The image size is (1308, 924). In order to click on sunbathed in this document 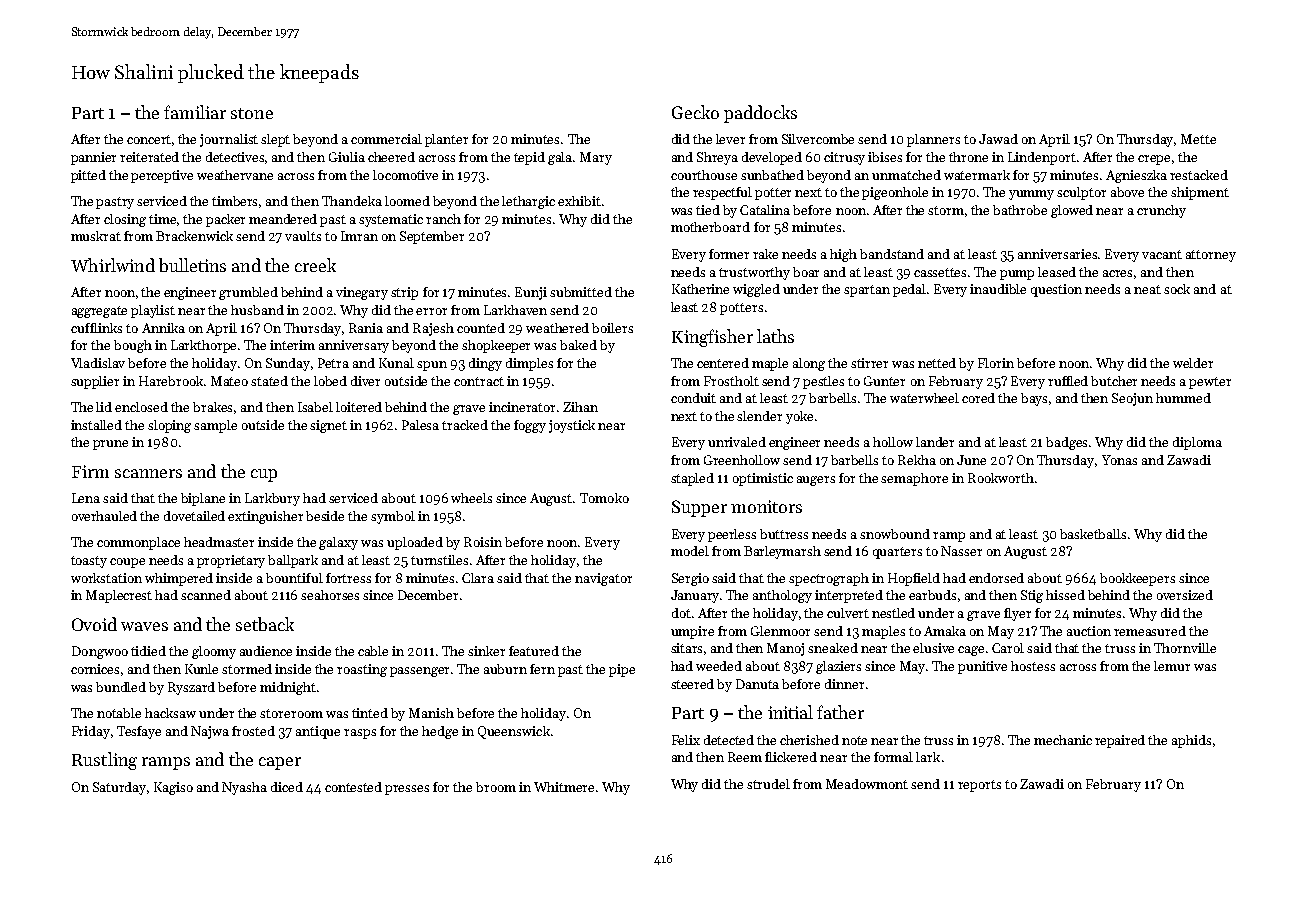, I will do `click(772, 175)`.
